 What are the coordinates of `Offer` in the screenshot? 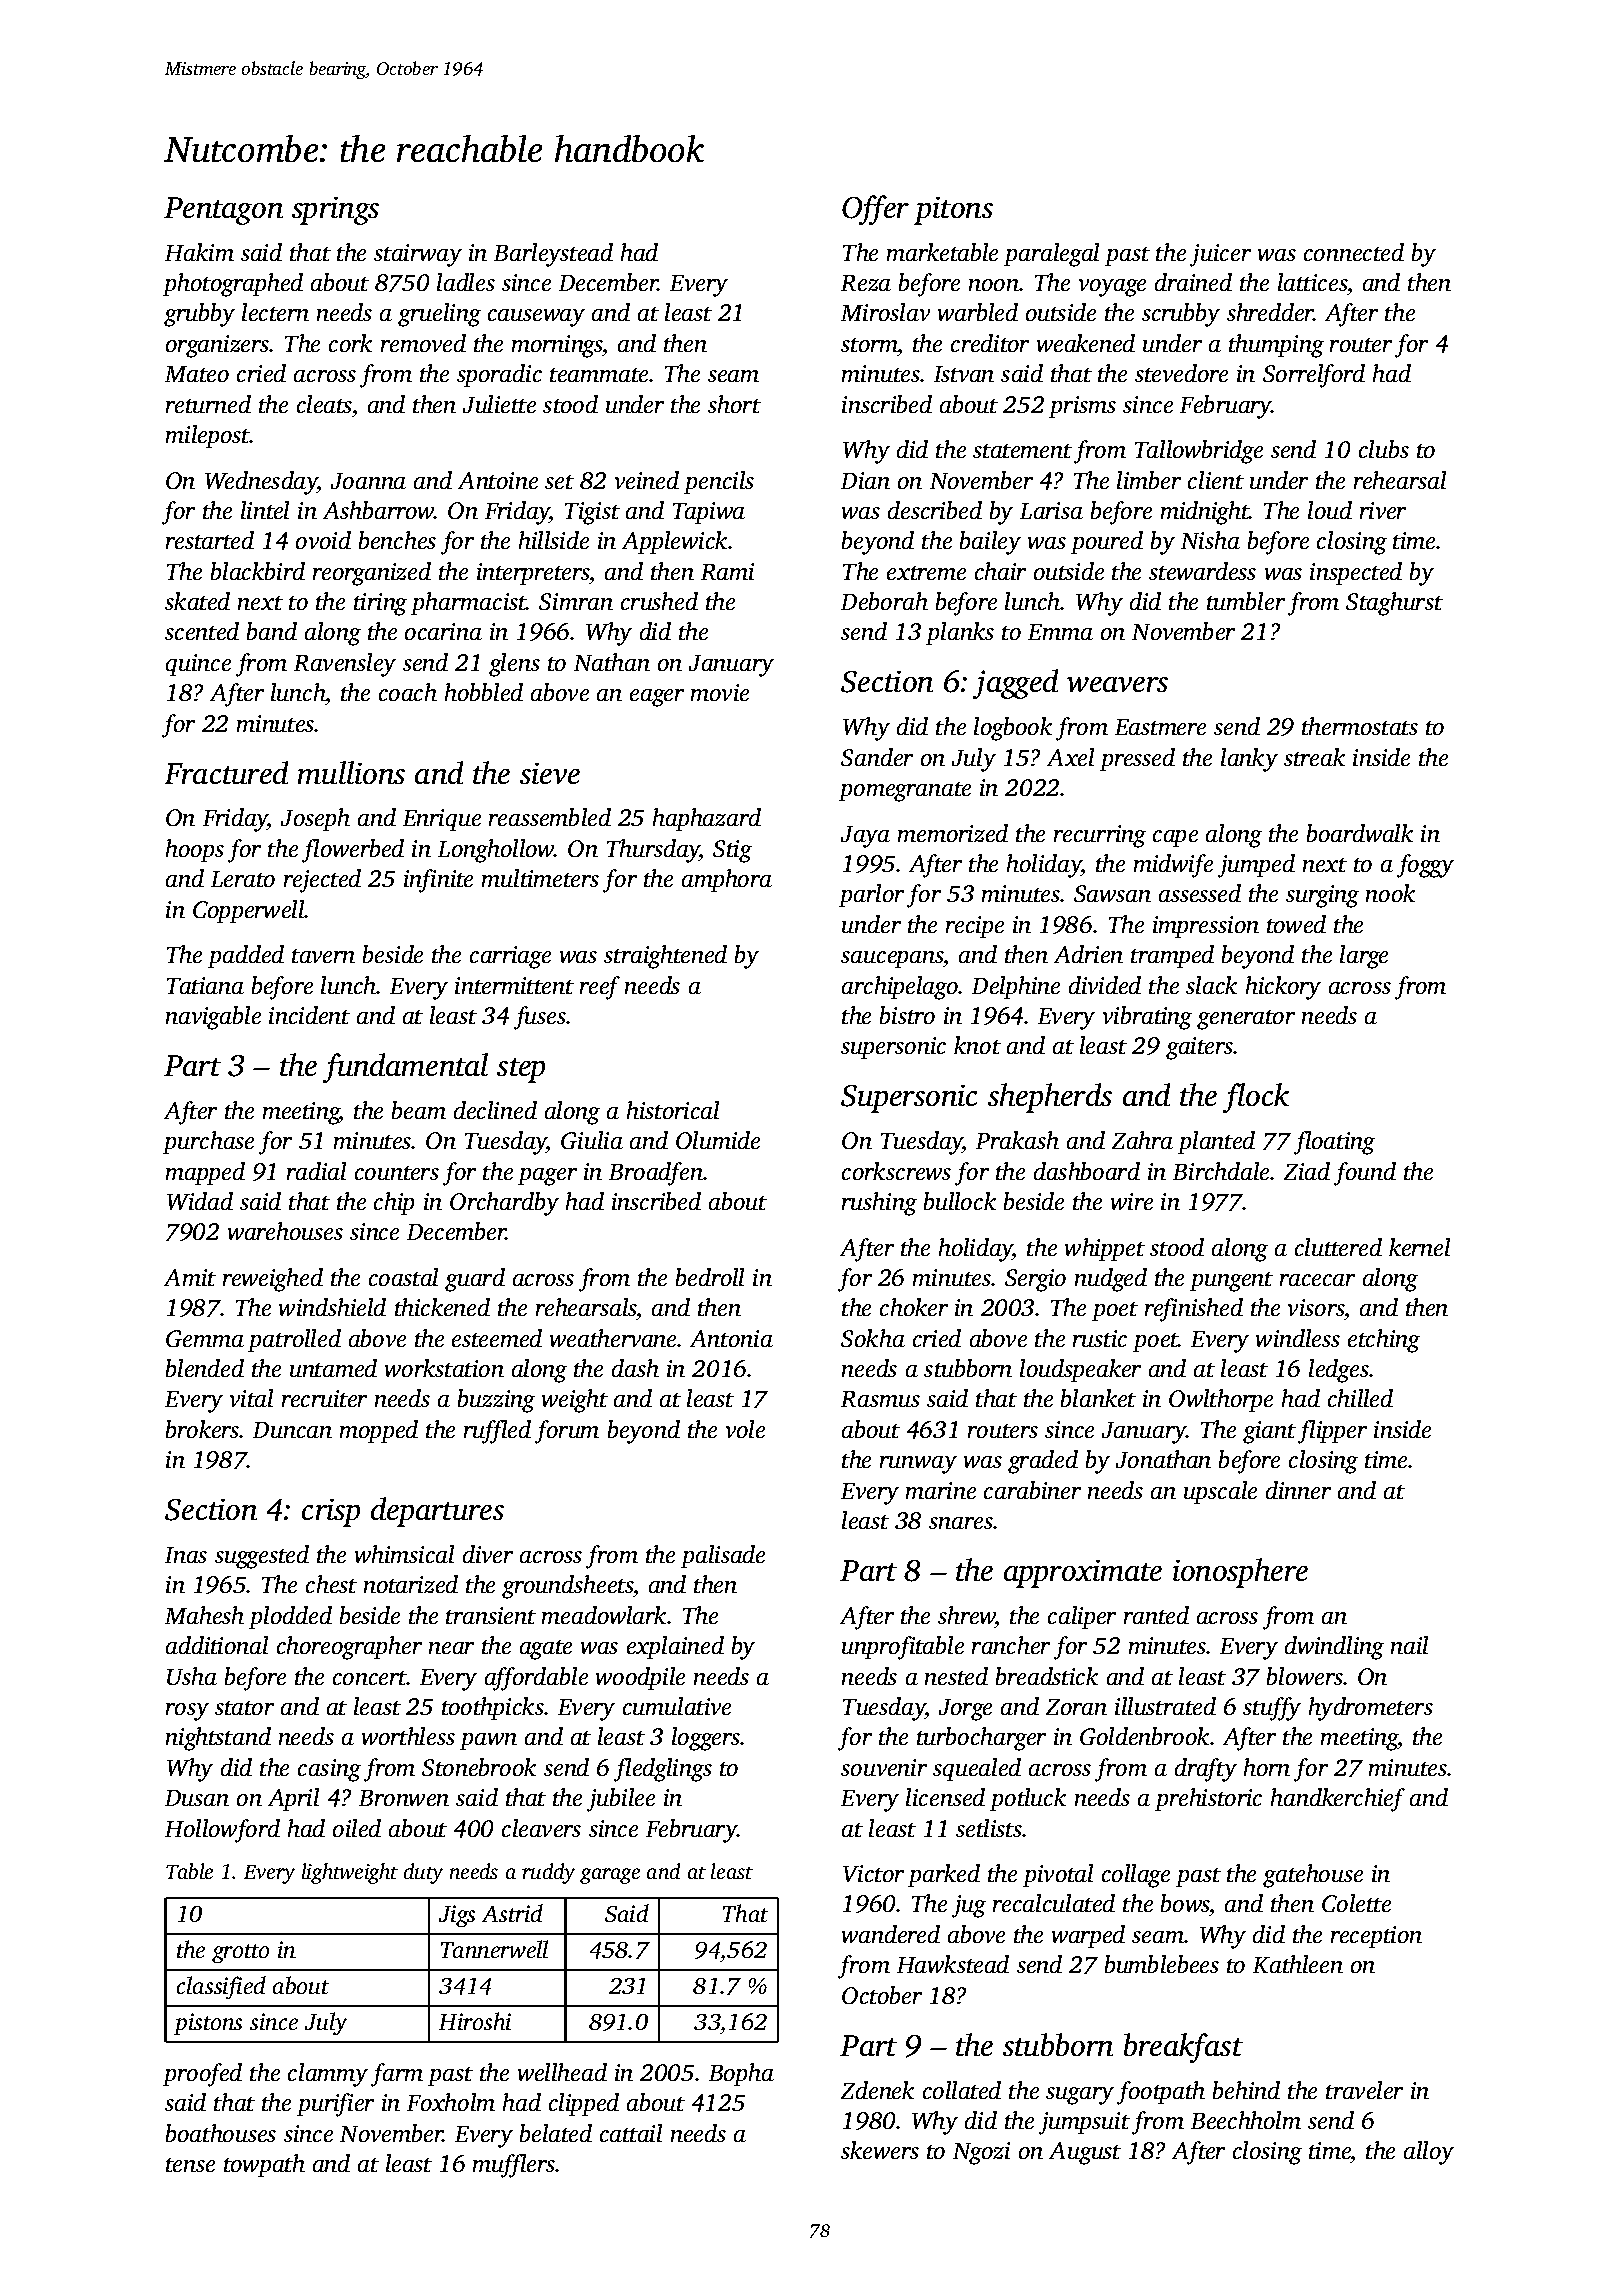 It's located at (875, 210).
